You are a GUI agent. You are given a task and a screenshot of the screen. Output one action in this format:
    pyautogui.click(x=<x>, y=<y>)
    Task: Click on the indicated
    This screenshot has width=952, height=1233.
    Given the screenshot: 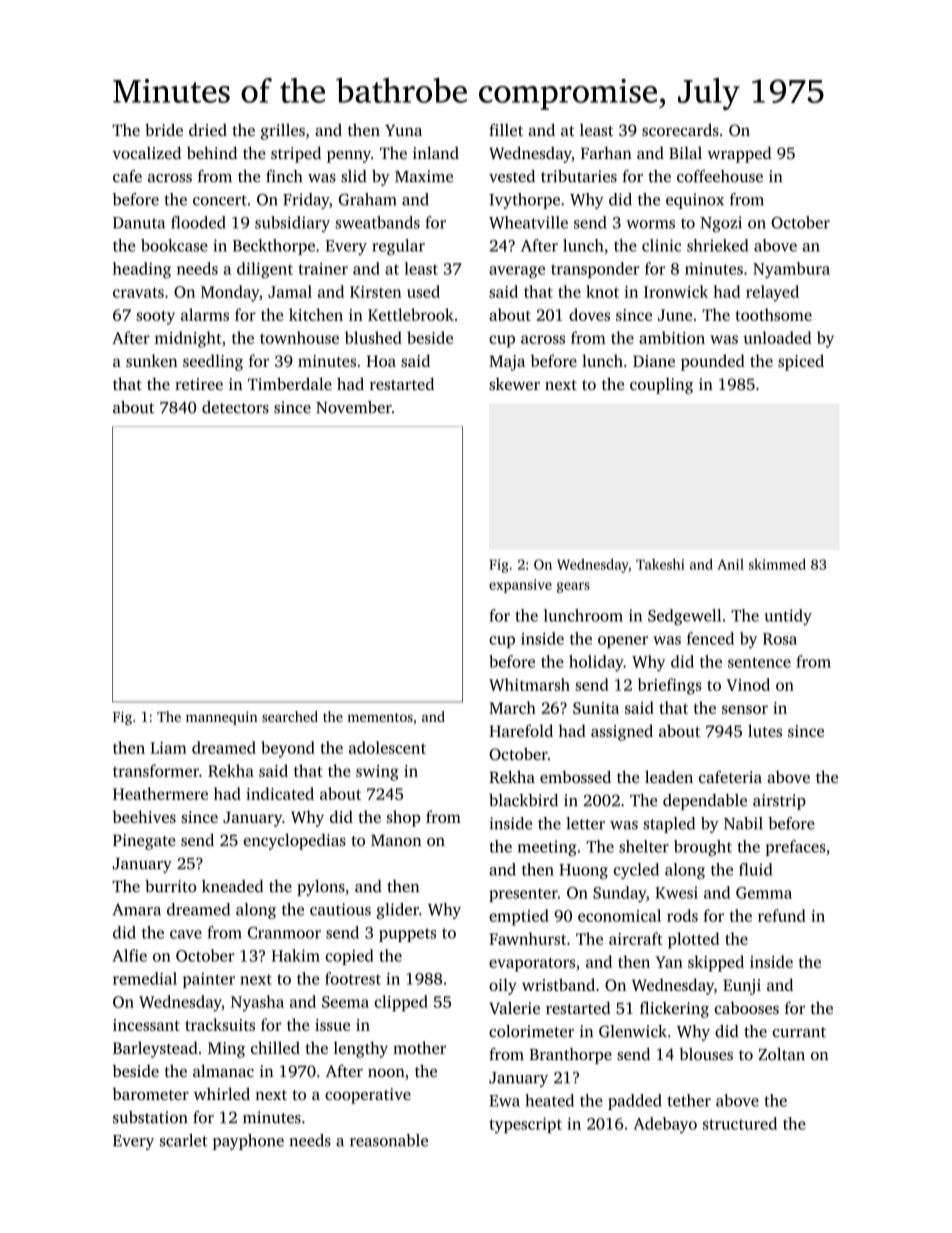 What is the action you would take?
    pyautogui.click(x=280, y=793)
